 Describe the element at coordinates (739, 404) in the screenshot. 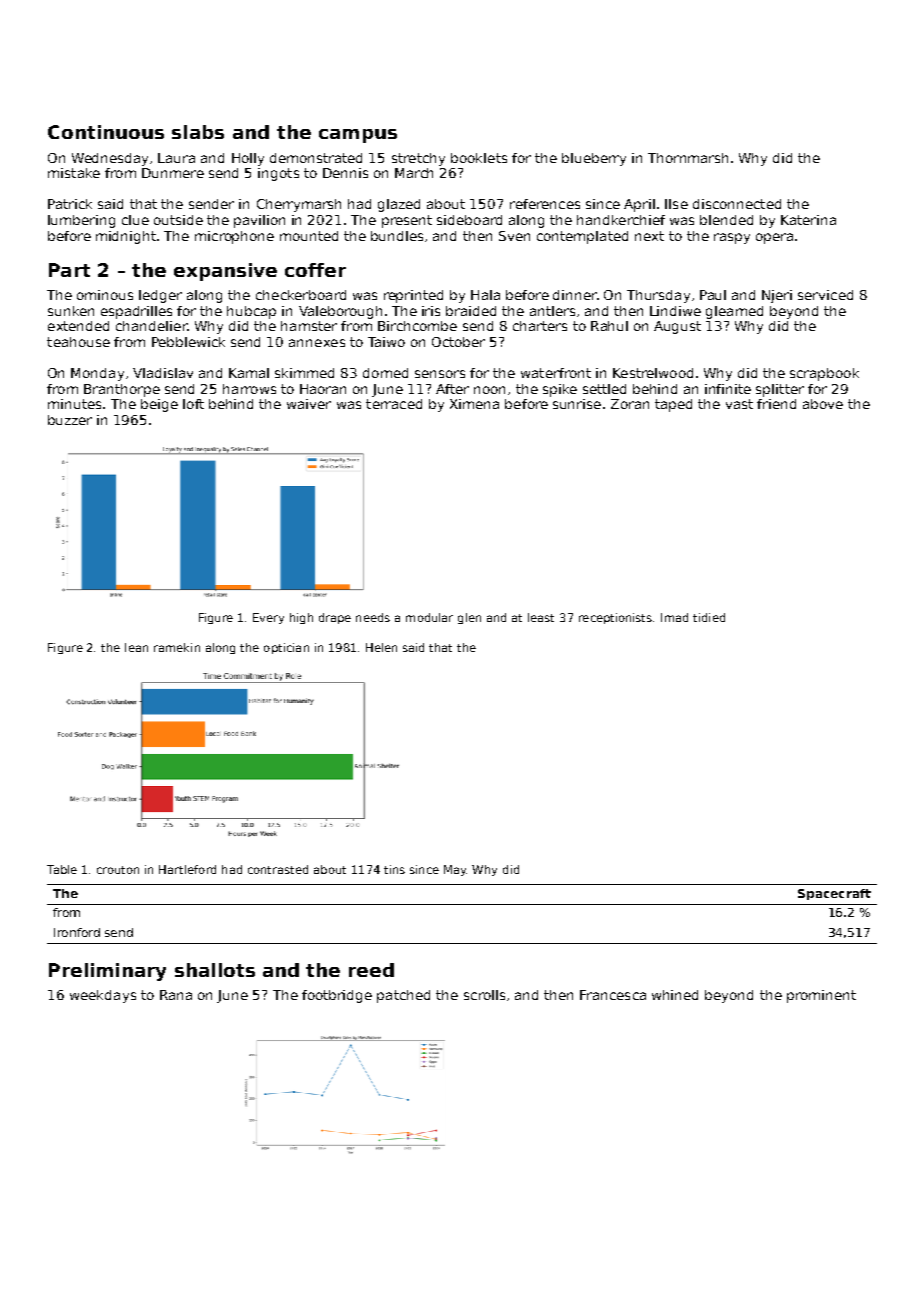

I see `vast` at that location.
